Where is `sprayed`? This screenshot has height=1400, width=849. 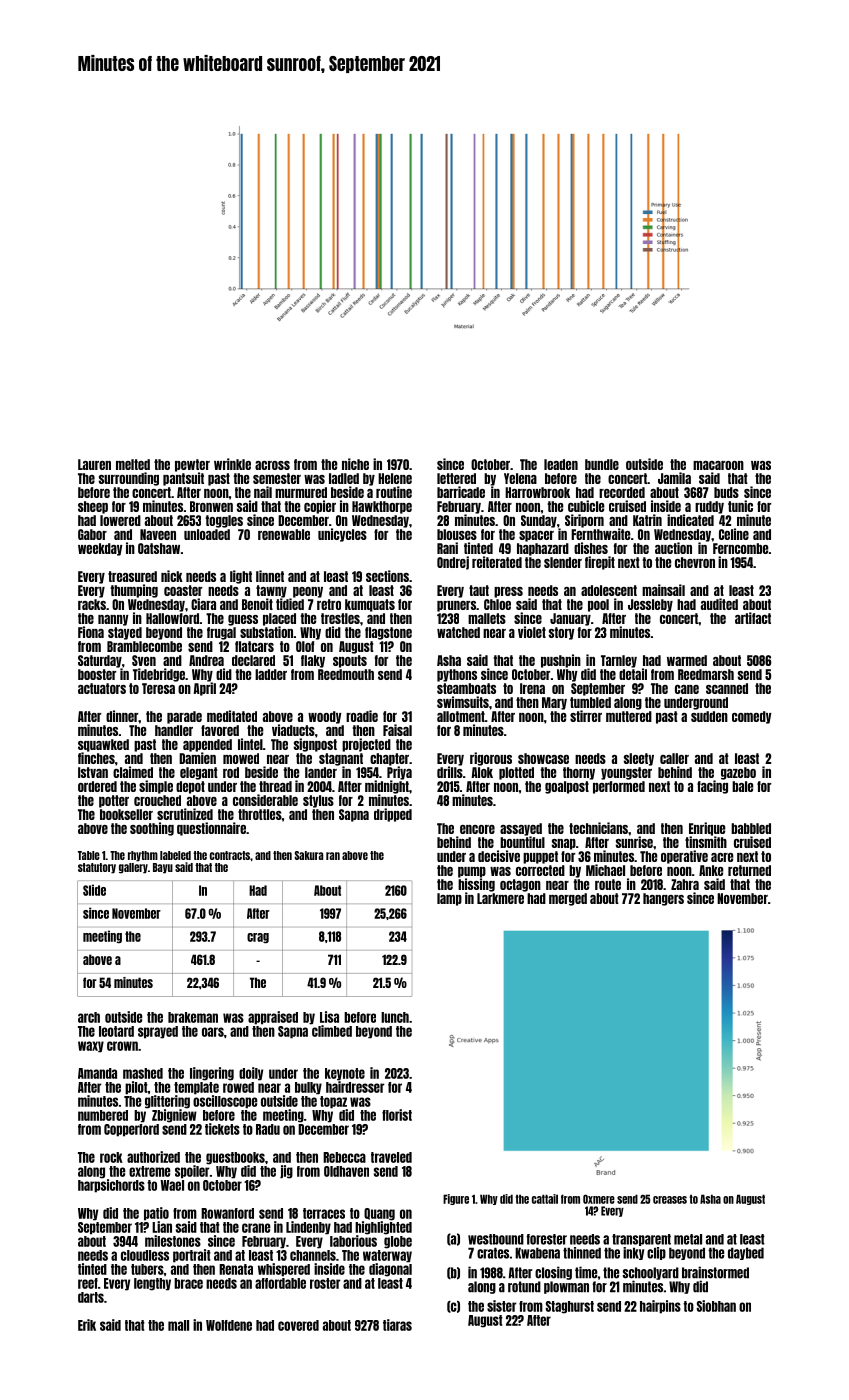
sprayed is located at coordinates (158, 1032).
